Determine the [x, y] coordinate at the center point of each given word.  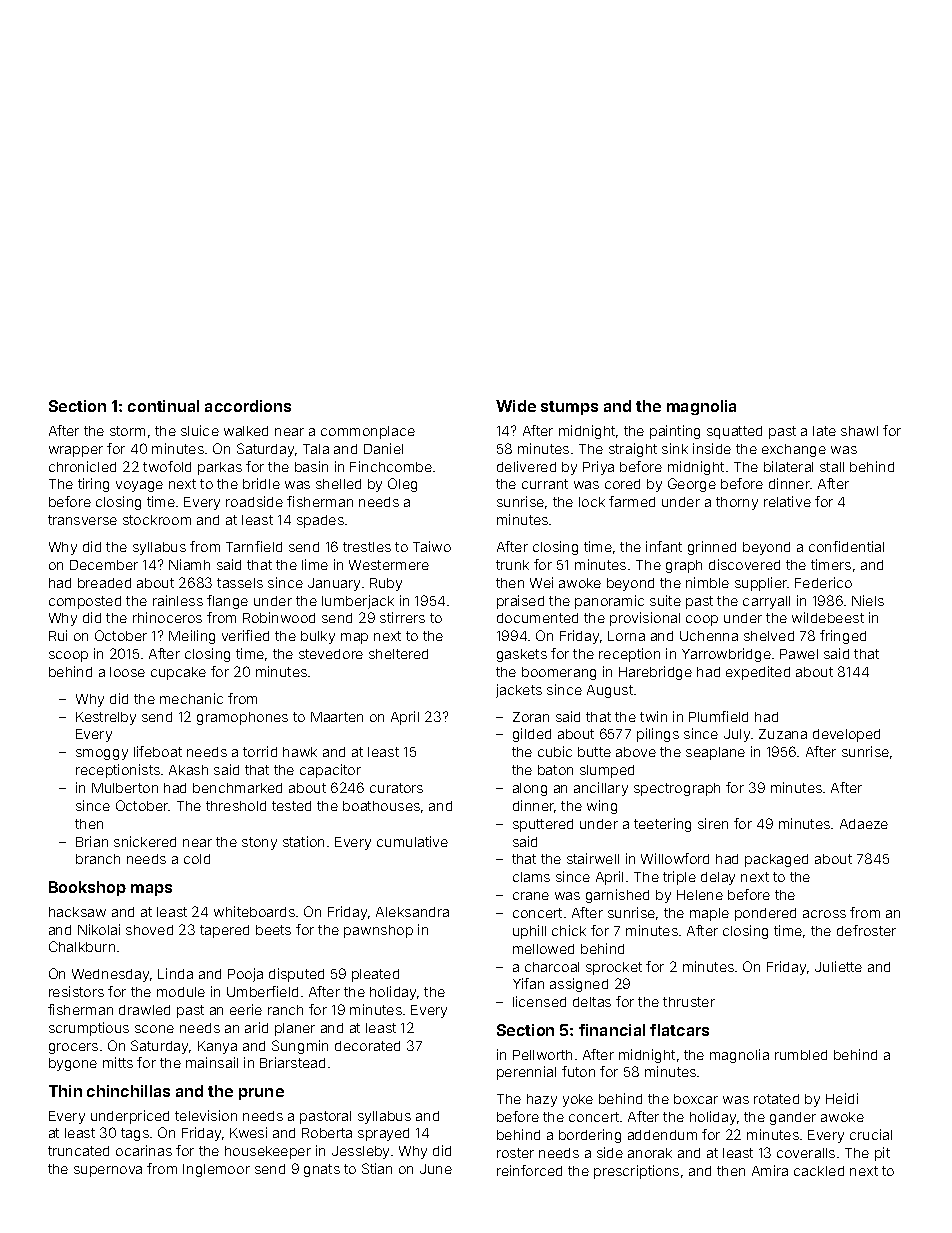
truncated [78, 1151]
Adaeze [864, 824]
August [610, 691]
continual [163, 406]
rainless [178, 600]
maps [151, 890]
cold [197, 859]
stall [832, 467]
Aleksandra [412, 912]
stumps [569, 408]
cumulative [412, 841]
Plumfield [718, 716]
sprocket [614, 968]
